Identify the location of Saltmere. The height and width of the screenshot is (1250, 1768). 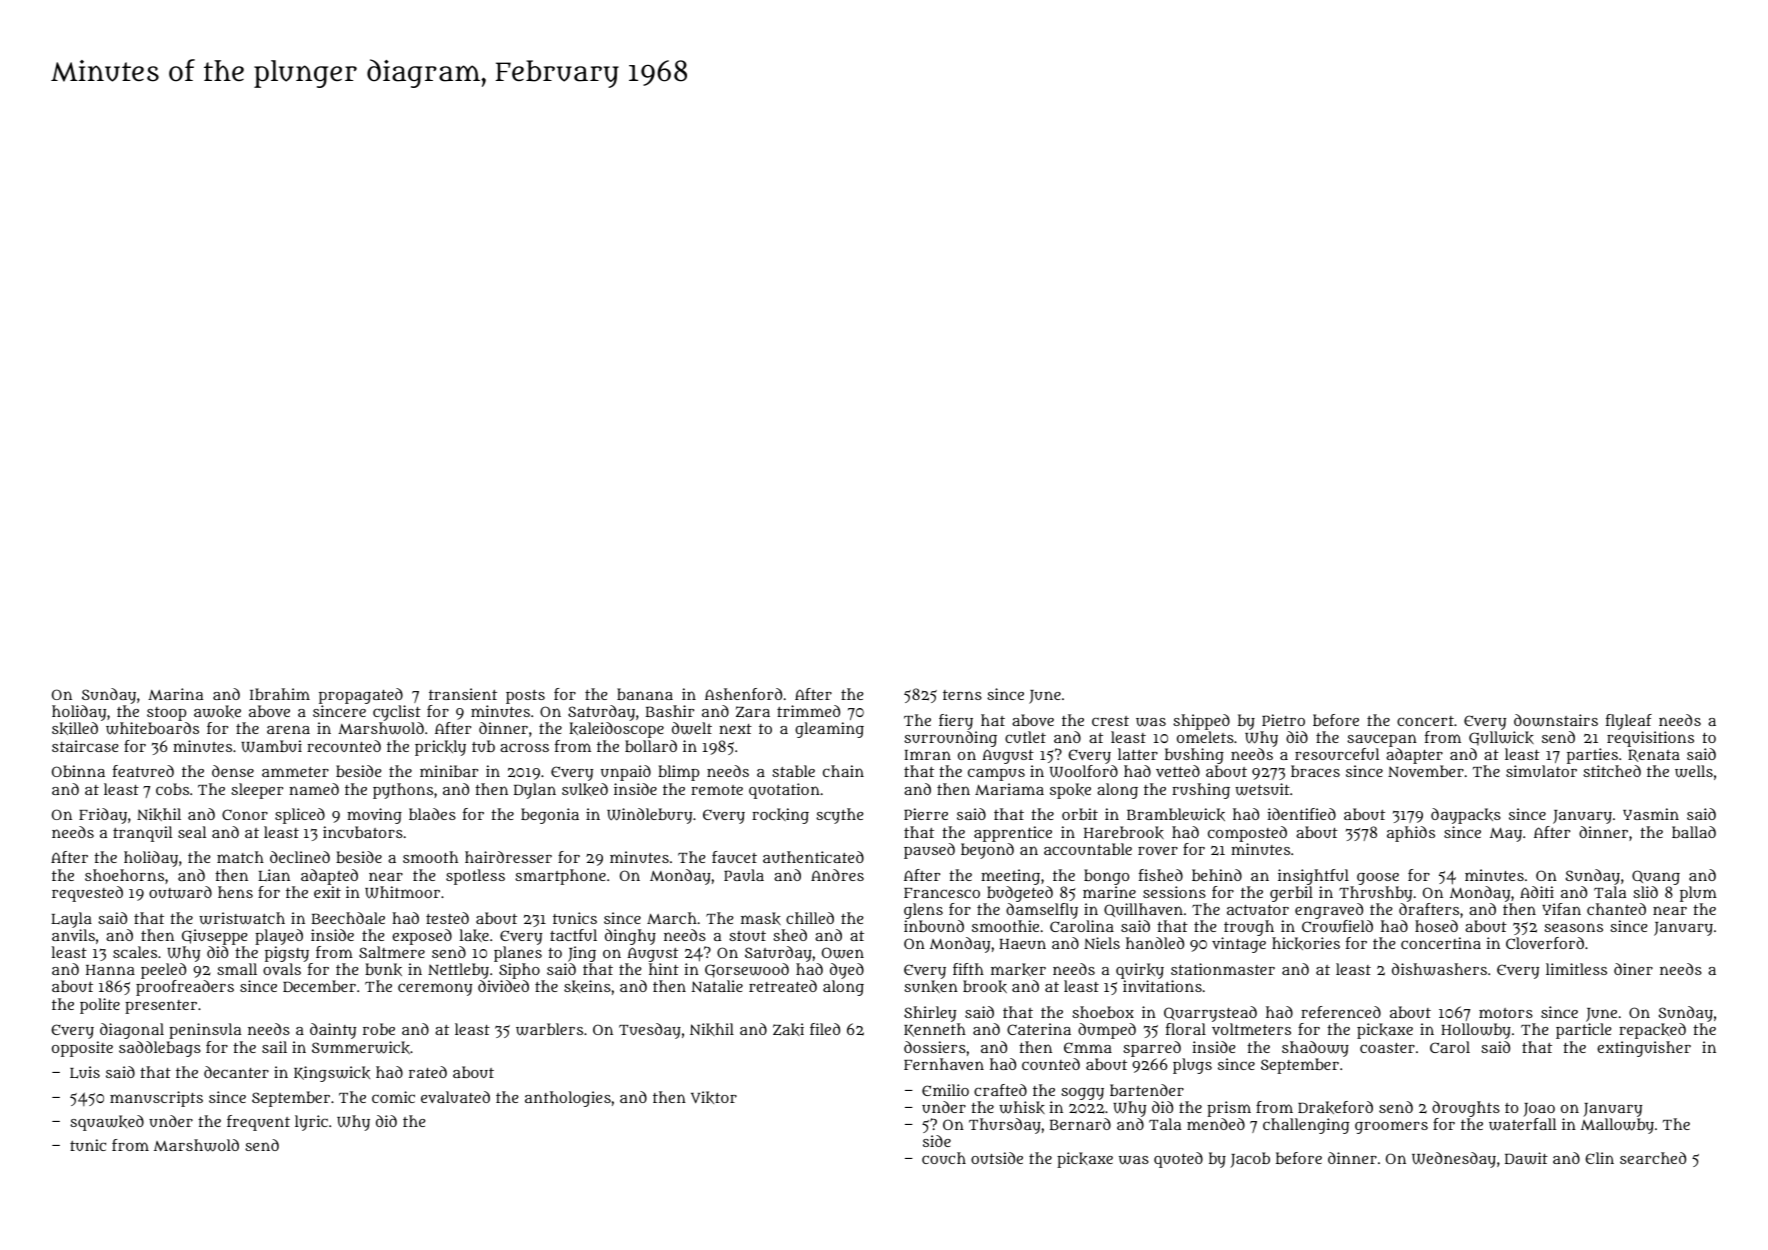
(392, 952).
